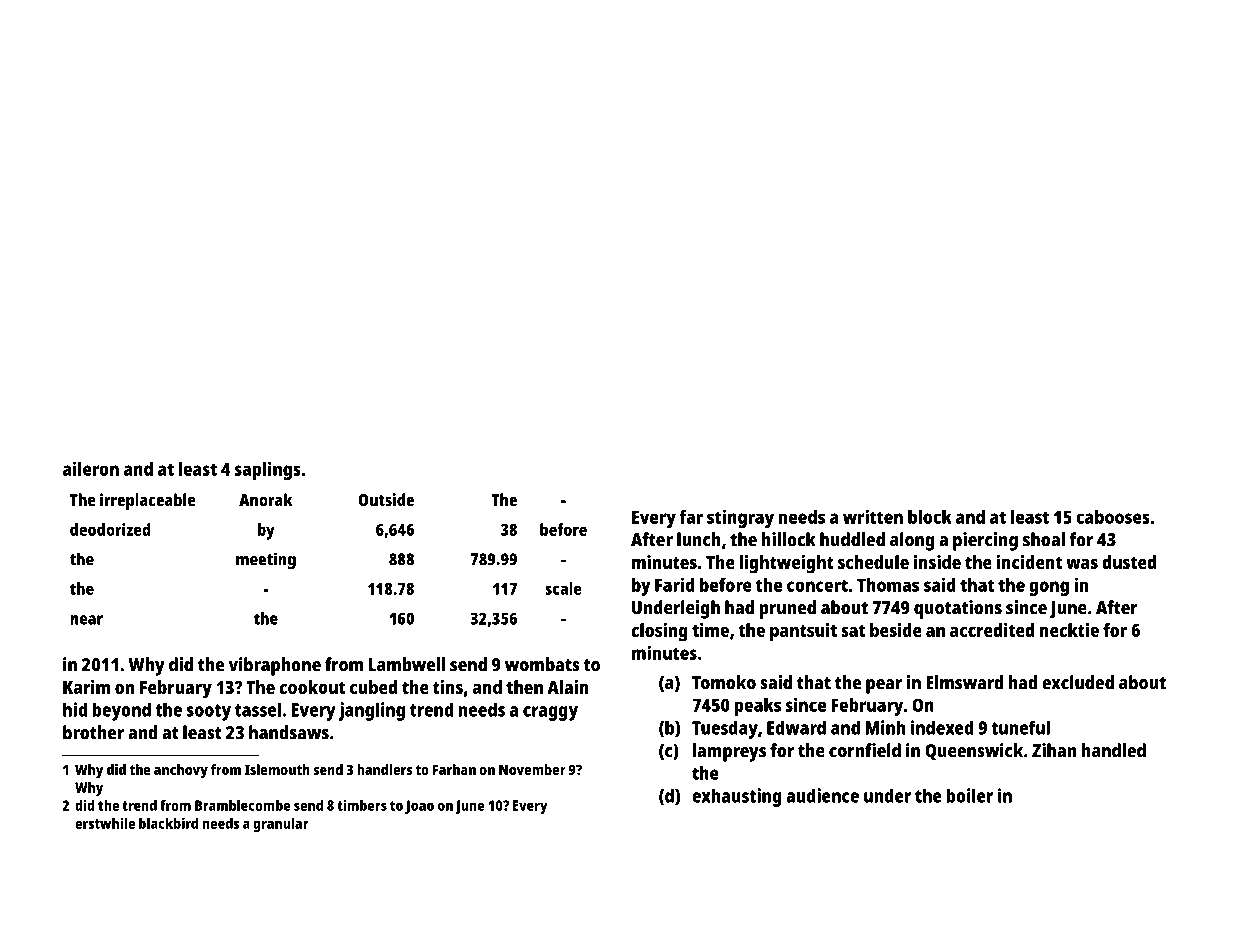  I want to click on granular, so click(281, 825).
